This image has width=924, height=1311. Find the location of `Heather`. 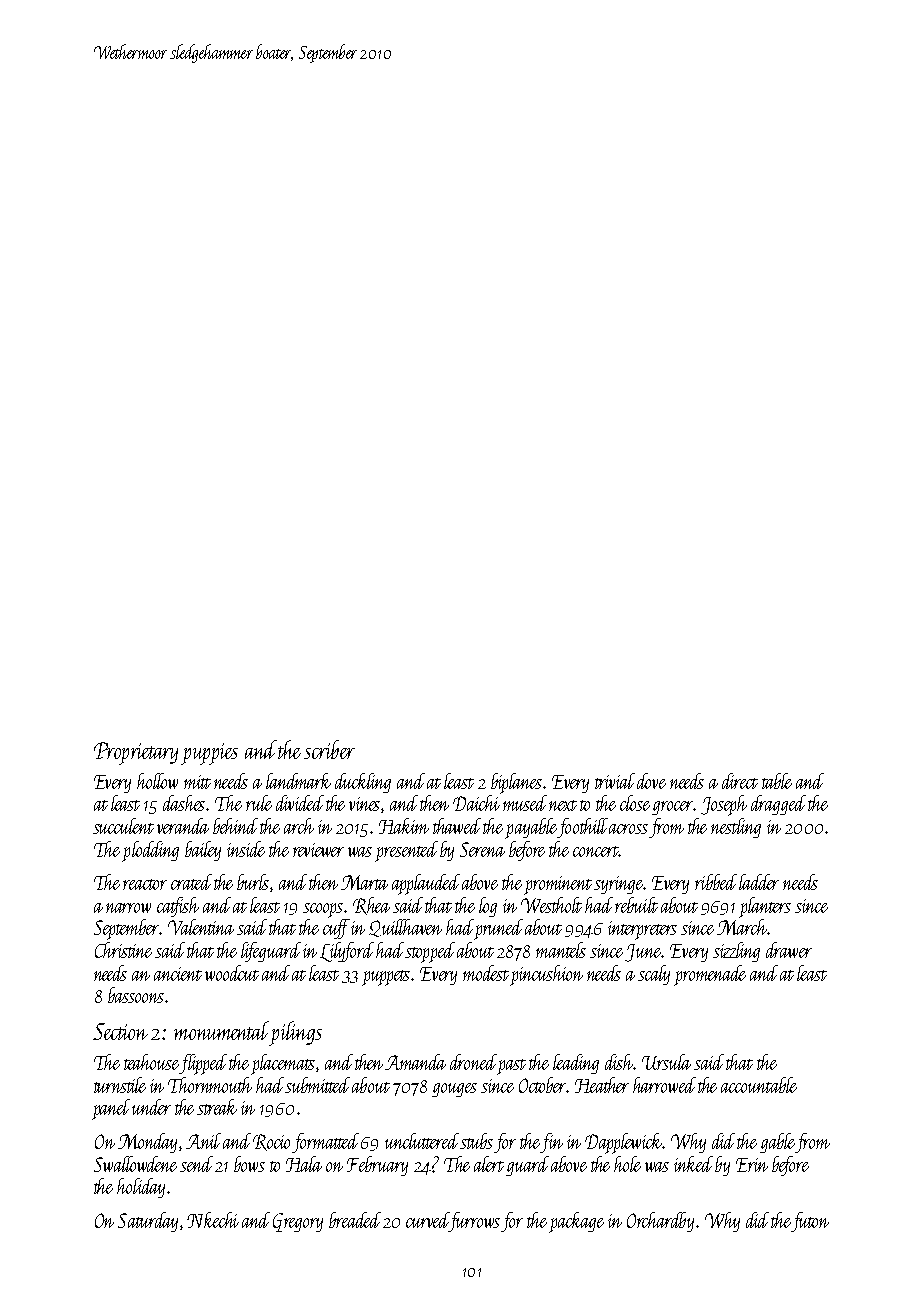

Heather is located at coordinates (602, 1085).
